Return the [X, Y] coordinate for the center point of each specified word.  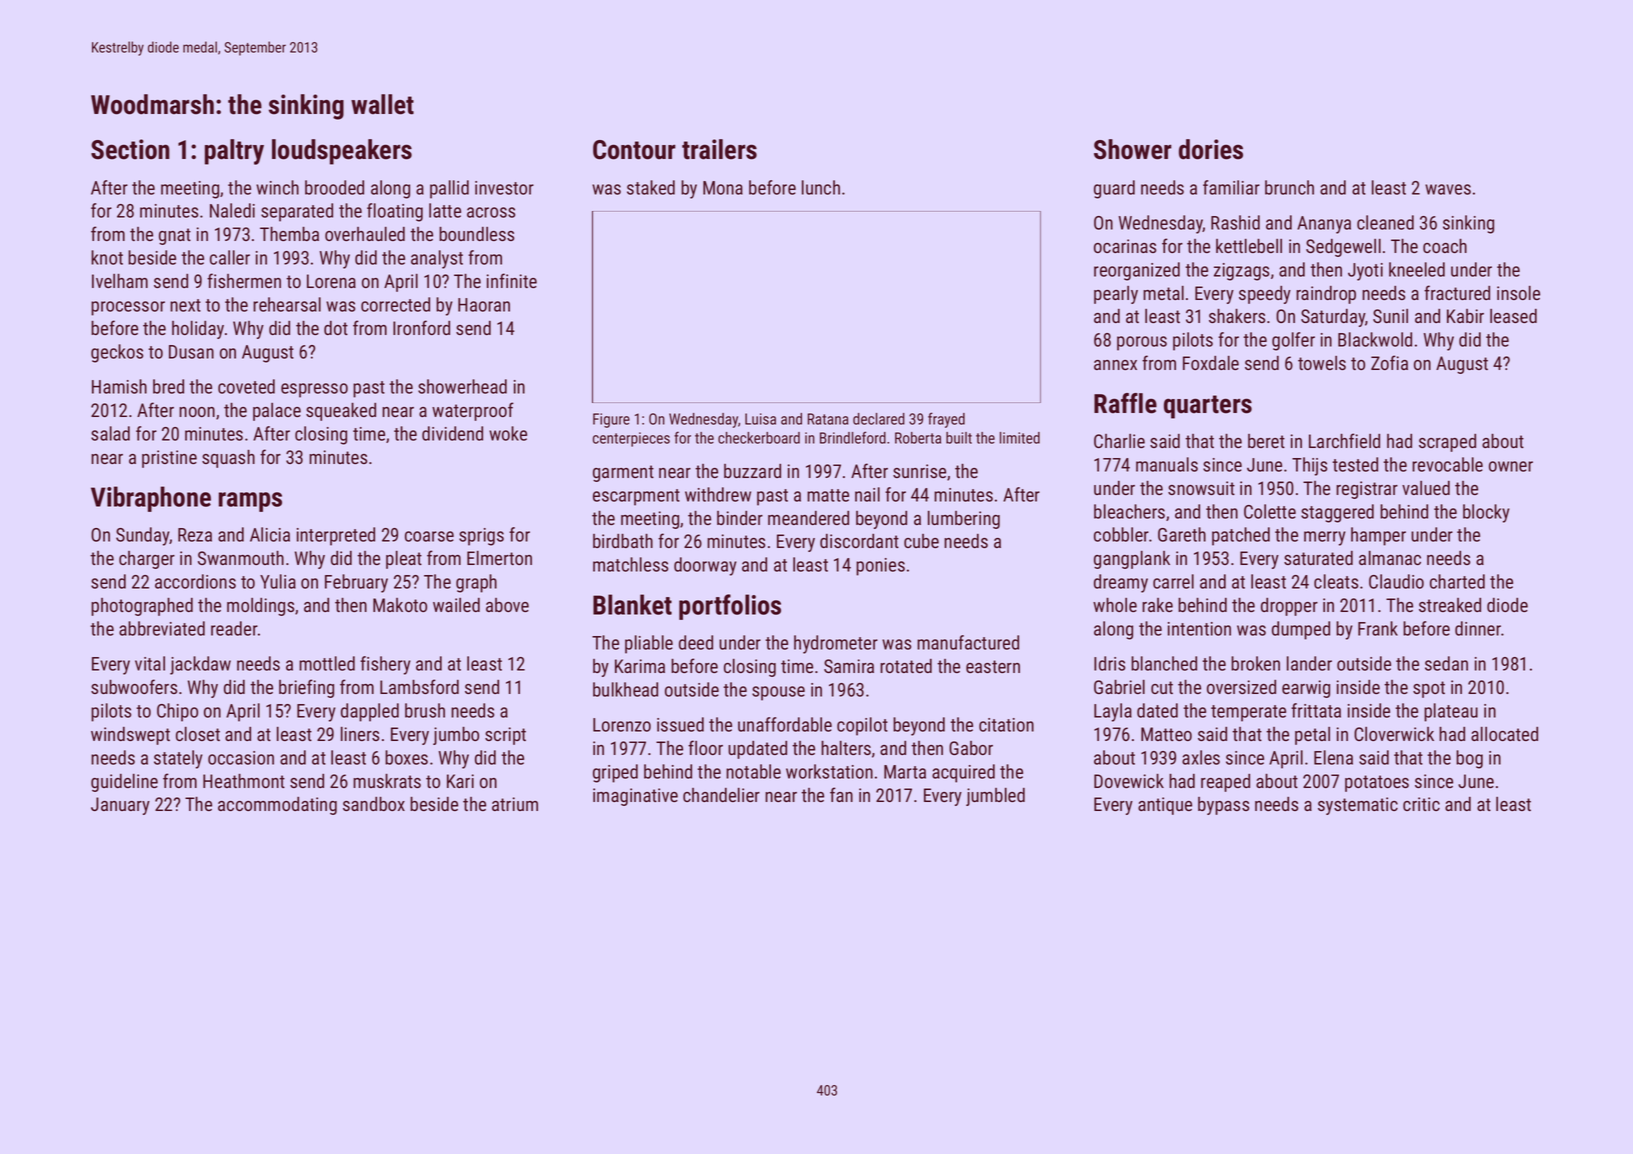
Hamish [119, 386]
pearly [1116, 295]
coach [1445, 246]
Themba [289, 234]
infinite [512, 280]
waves [1448, 189]
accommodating [277, 806]
